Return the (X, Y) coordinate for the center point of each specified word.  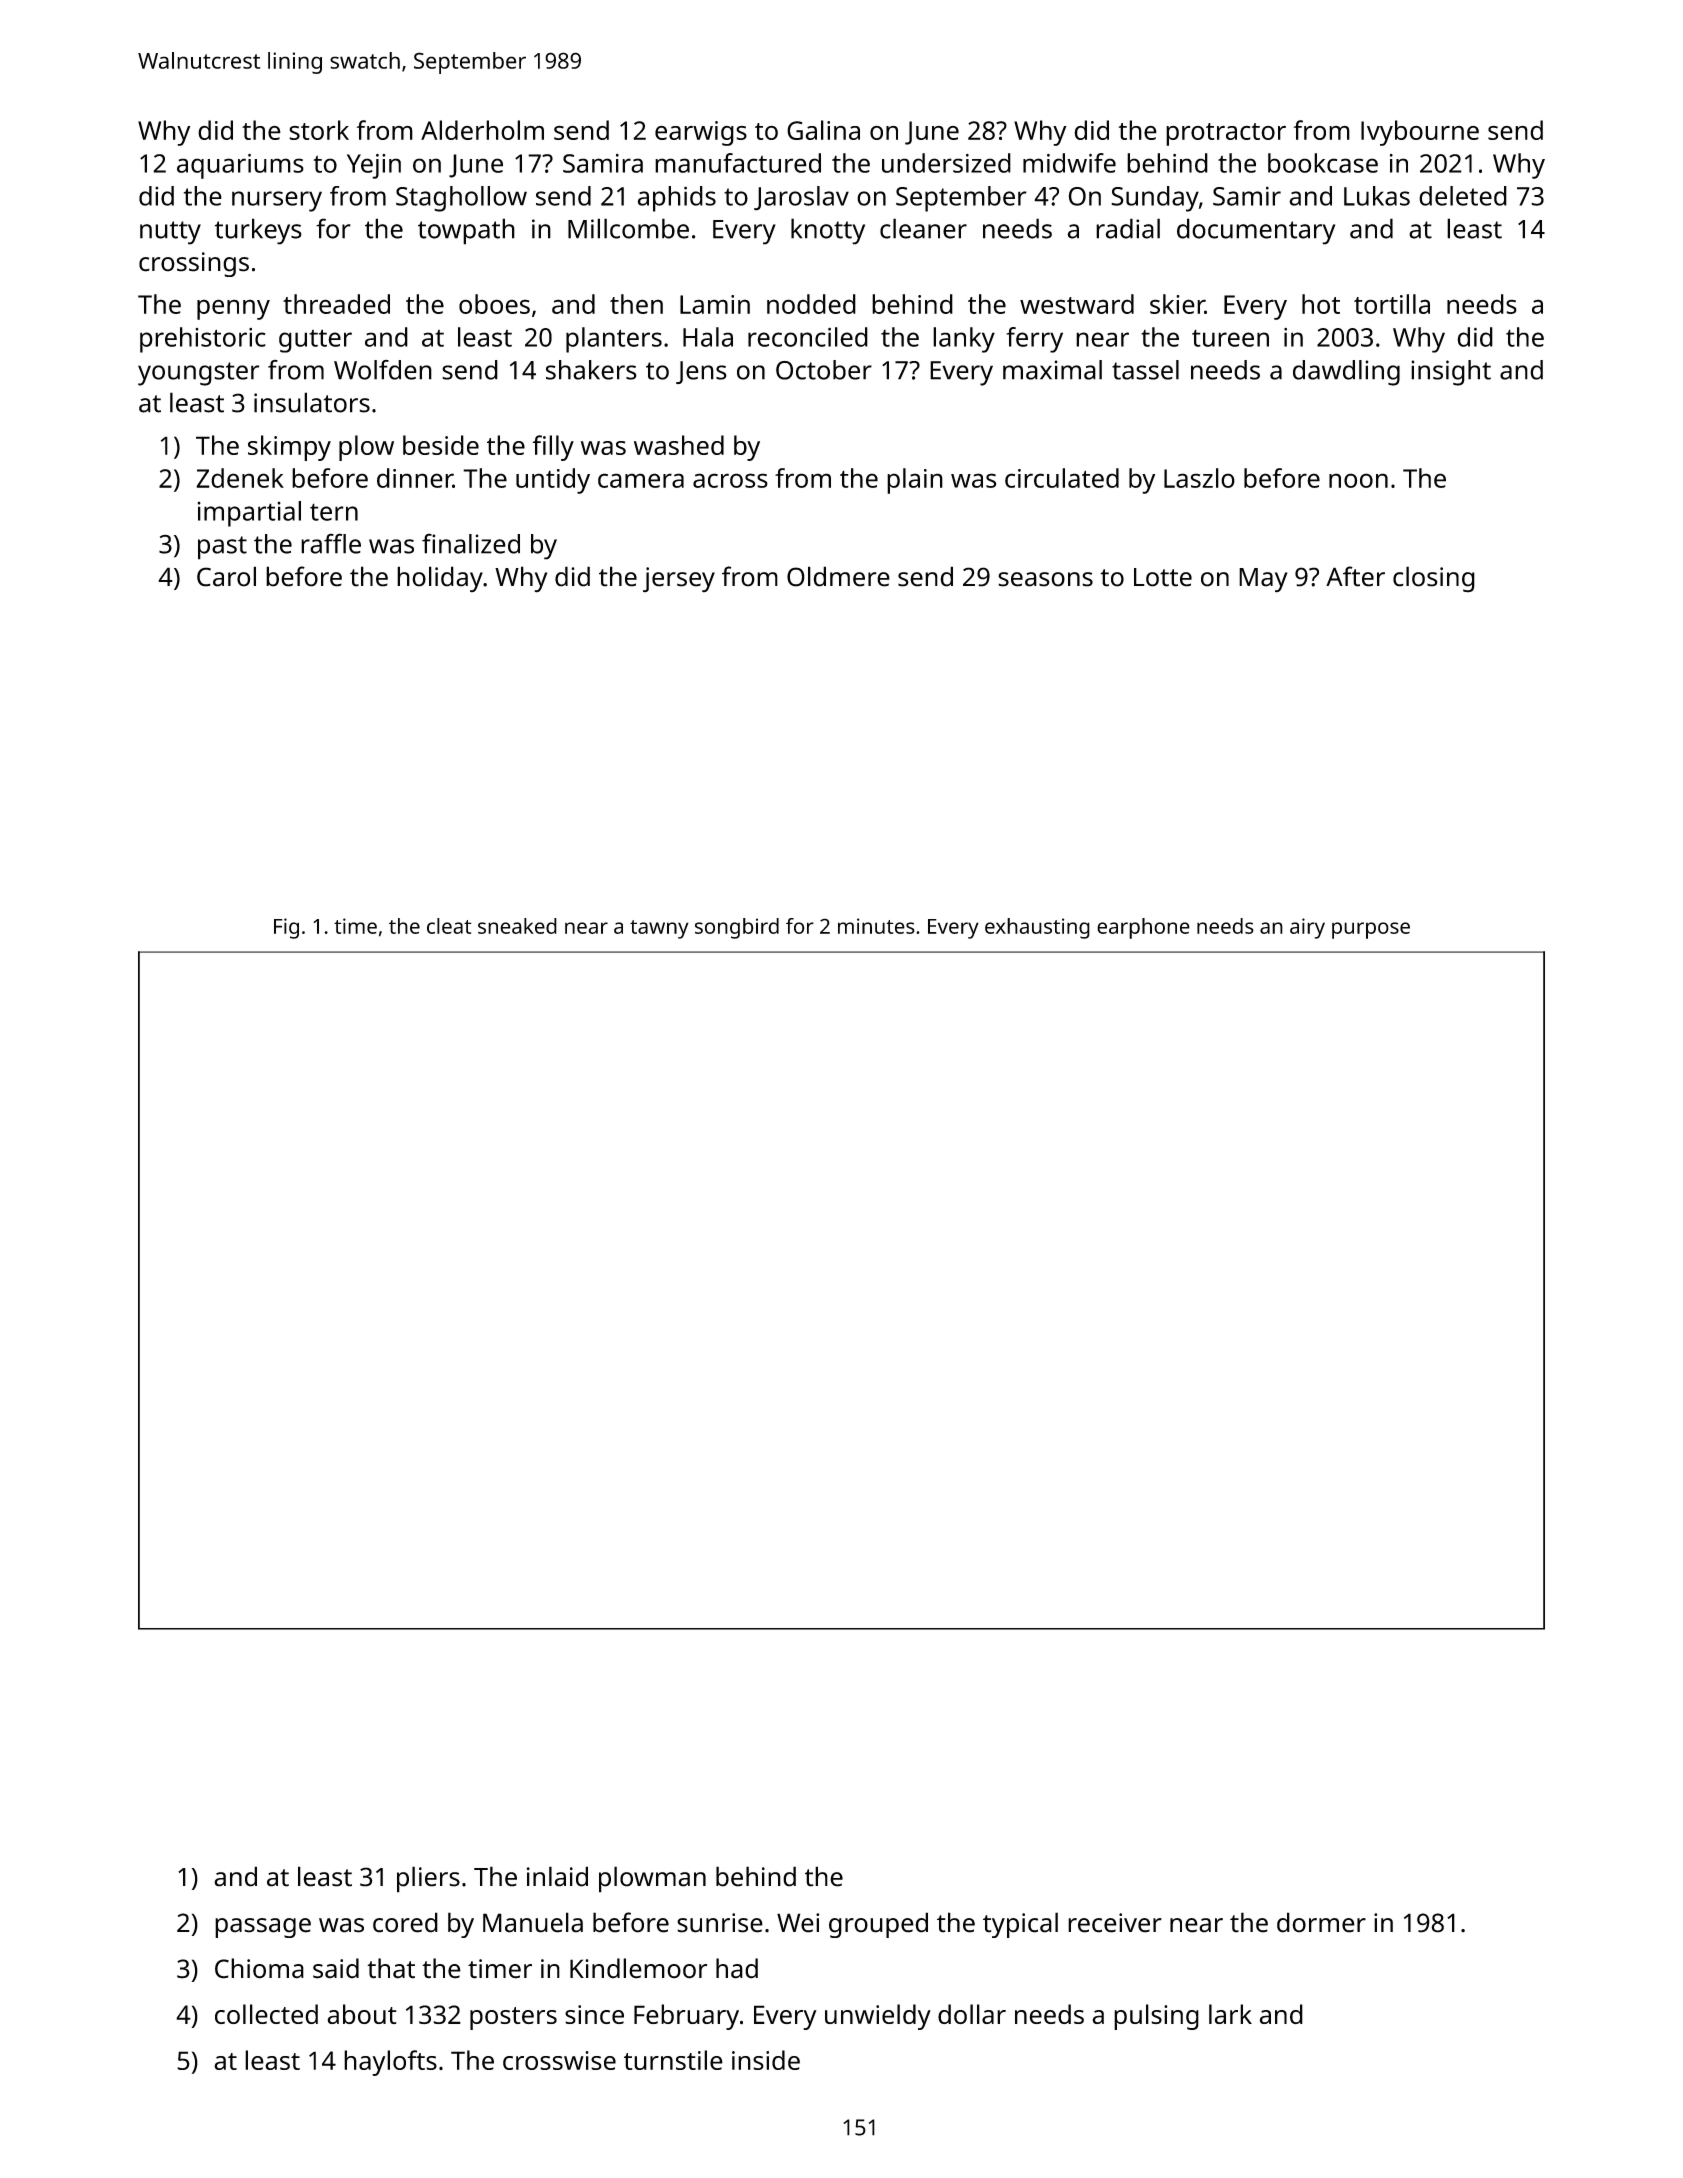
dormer (1321, 1922)
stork (319, 130)
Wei (798, 1923)
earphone (1143, 928)
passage (263, 1928)
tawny (659, 929)
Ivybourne (1420, 133)
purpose (1371, 930)
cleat (449, 926)
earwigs (701, 133)
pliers (428, 1879)
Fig (286, 928)
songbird (737, 928)
